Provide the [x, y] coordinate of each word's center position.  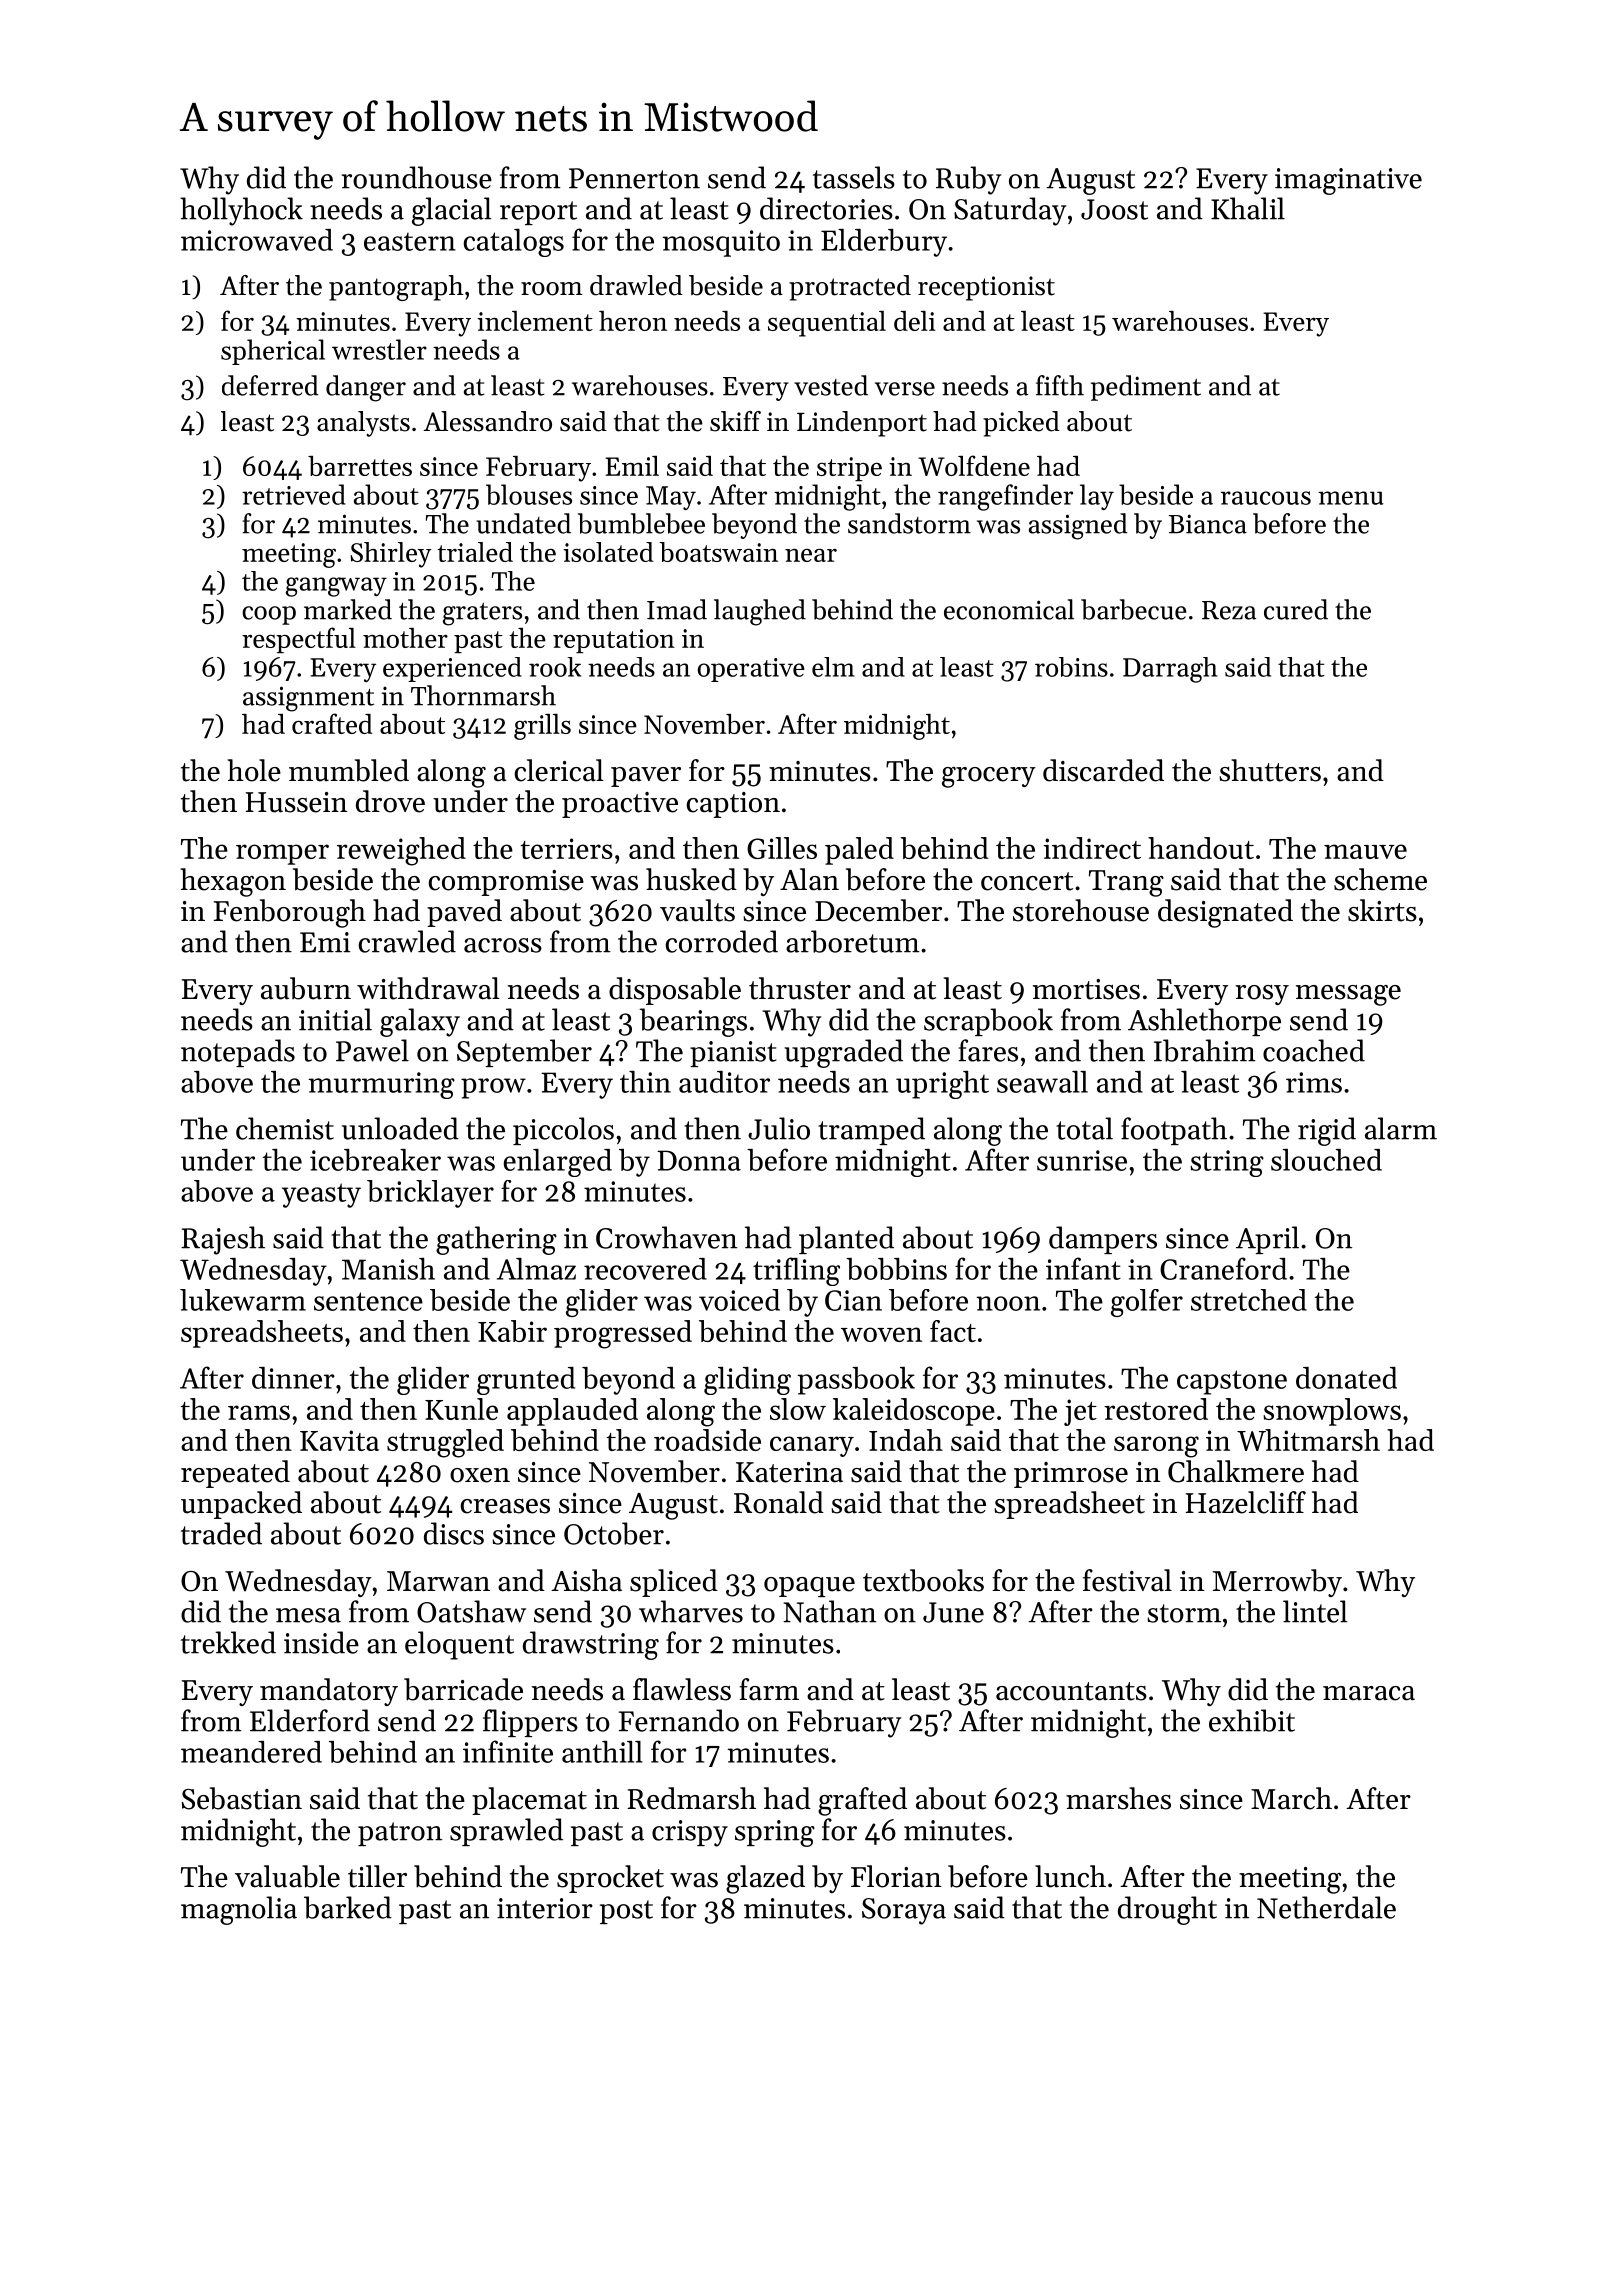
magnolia [239, 1910]
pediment [1146, 388]
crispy [690, 1833]
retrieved [294, 494]
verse [905, 389]
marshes [1118, 1798]
